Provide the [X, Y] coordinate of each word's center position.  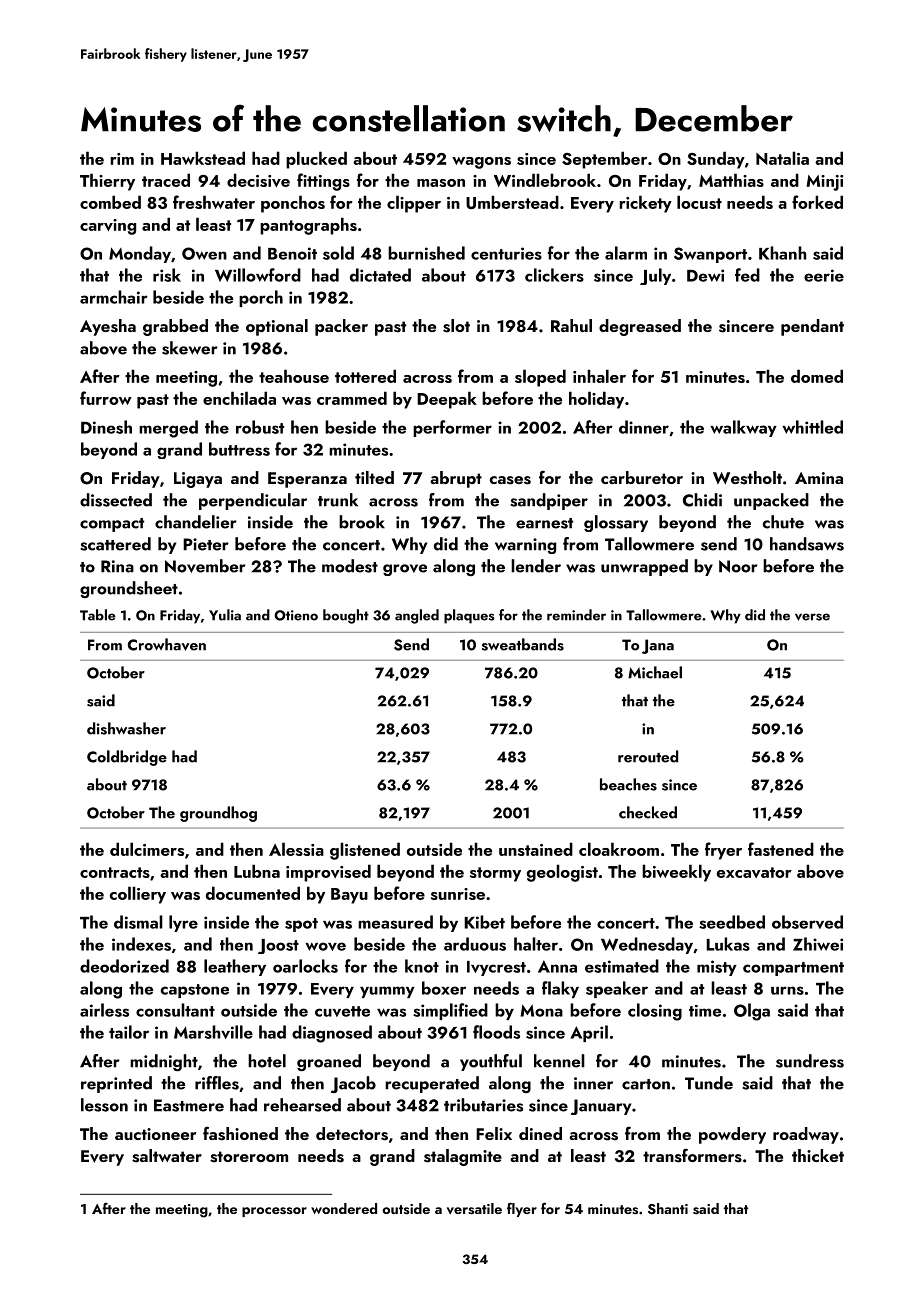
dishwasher [126, 728]
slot [456, 326]
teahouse [294, 376]
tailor [129, 1032]
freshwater [214, 202]
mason [441, 183]
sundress [810, 1061]
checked [648, 812]
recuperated [432, 1084]
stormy [495, 874]
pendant [812, 327]
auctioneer [155, 1134]
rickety [645, 204]
